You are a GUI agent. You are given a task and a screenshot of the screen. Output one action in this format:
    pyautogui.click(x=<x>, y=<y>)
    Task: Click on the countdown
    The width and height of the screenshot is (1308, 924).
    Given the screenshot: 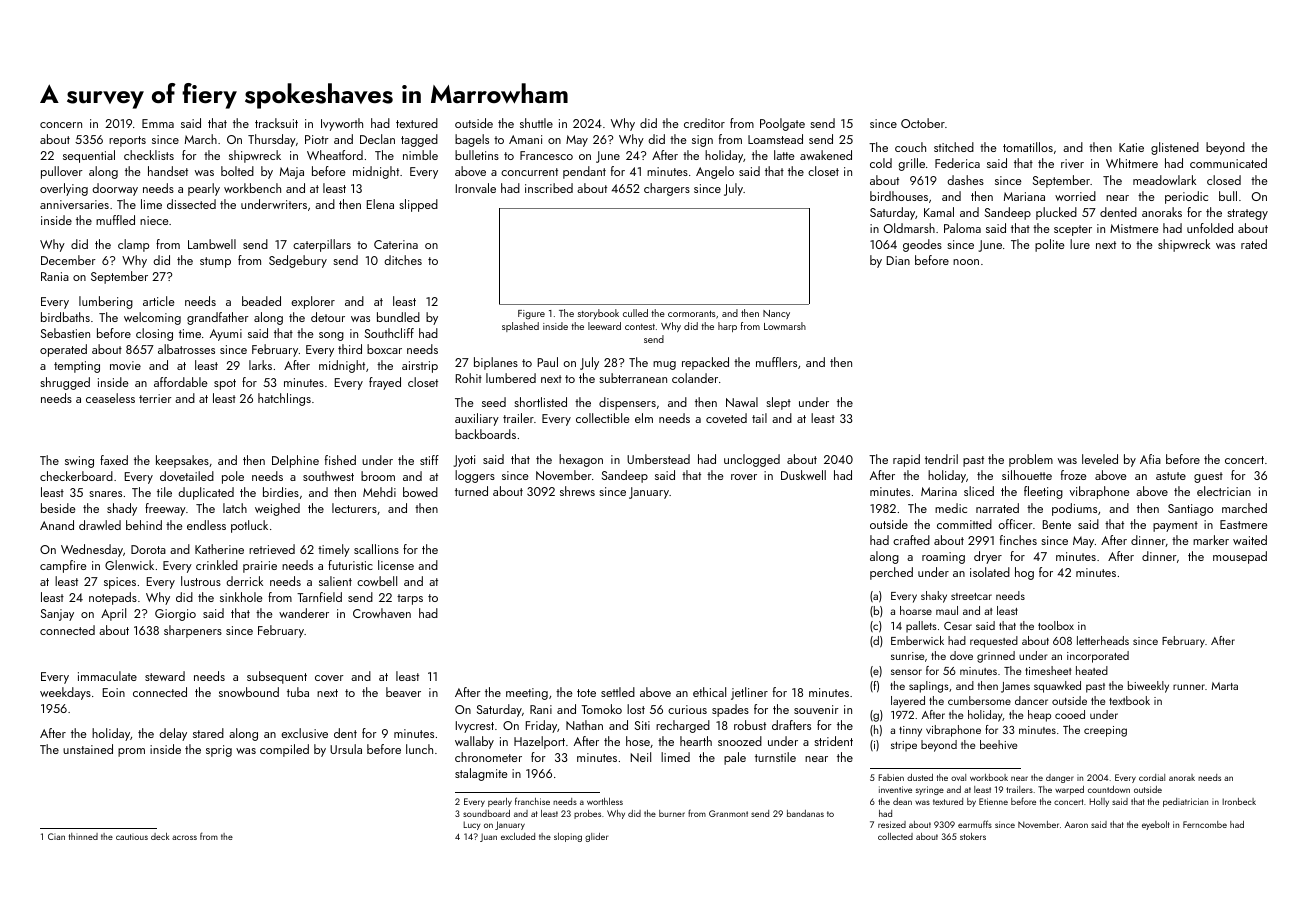 What is the action you would take?
    pyautogui.click(x=1109, y=789)
